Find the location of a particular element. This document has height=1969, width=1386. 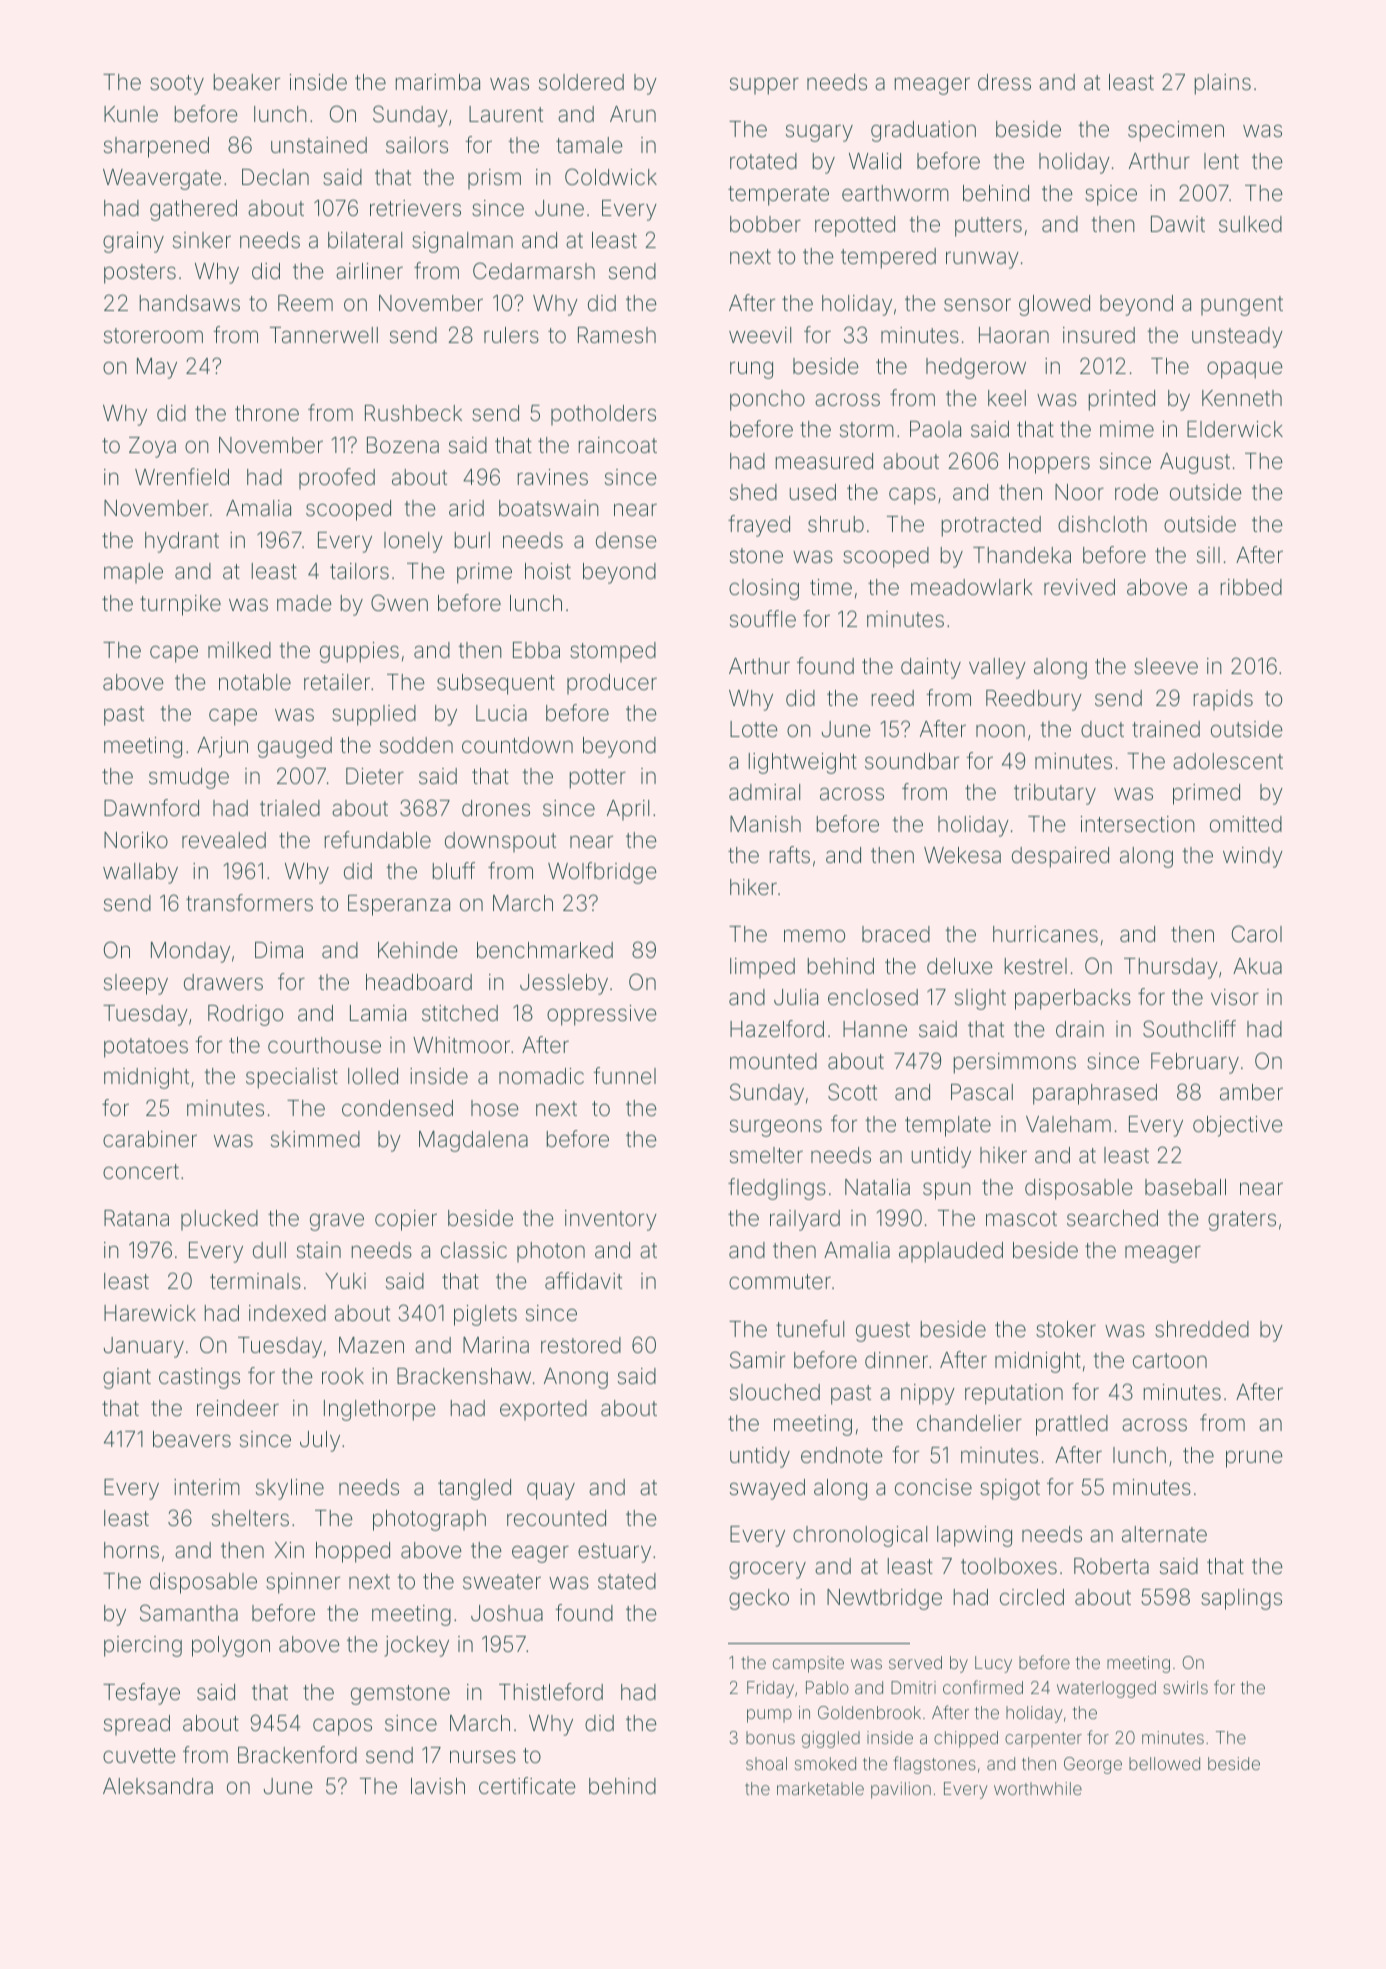

reputation is located at coordinates (1014, 1394).
